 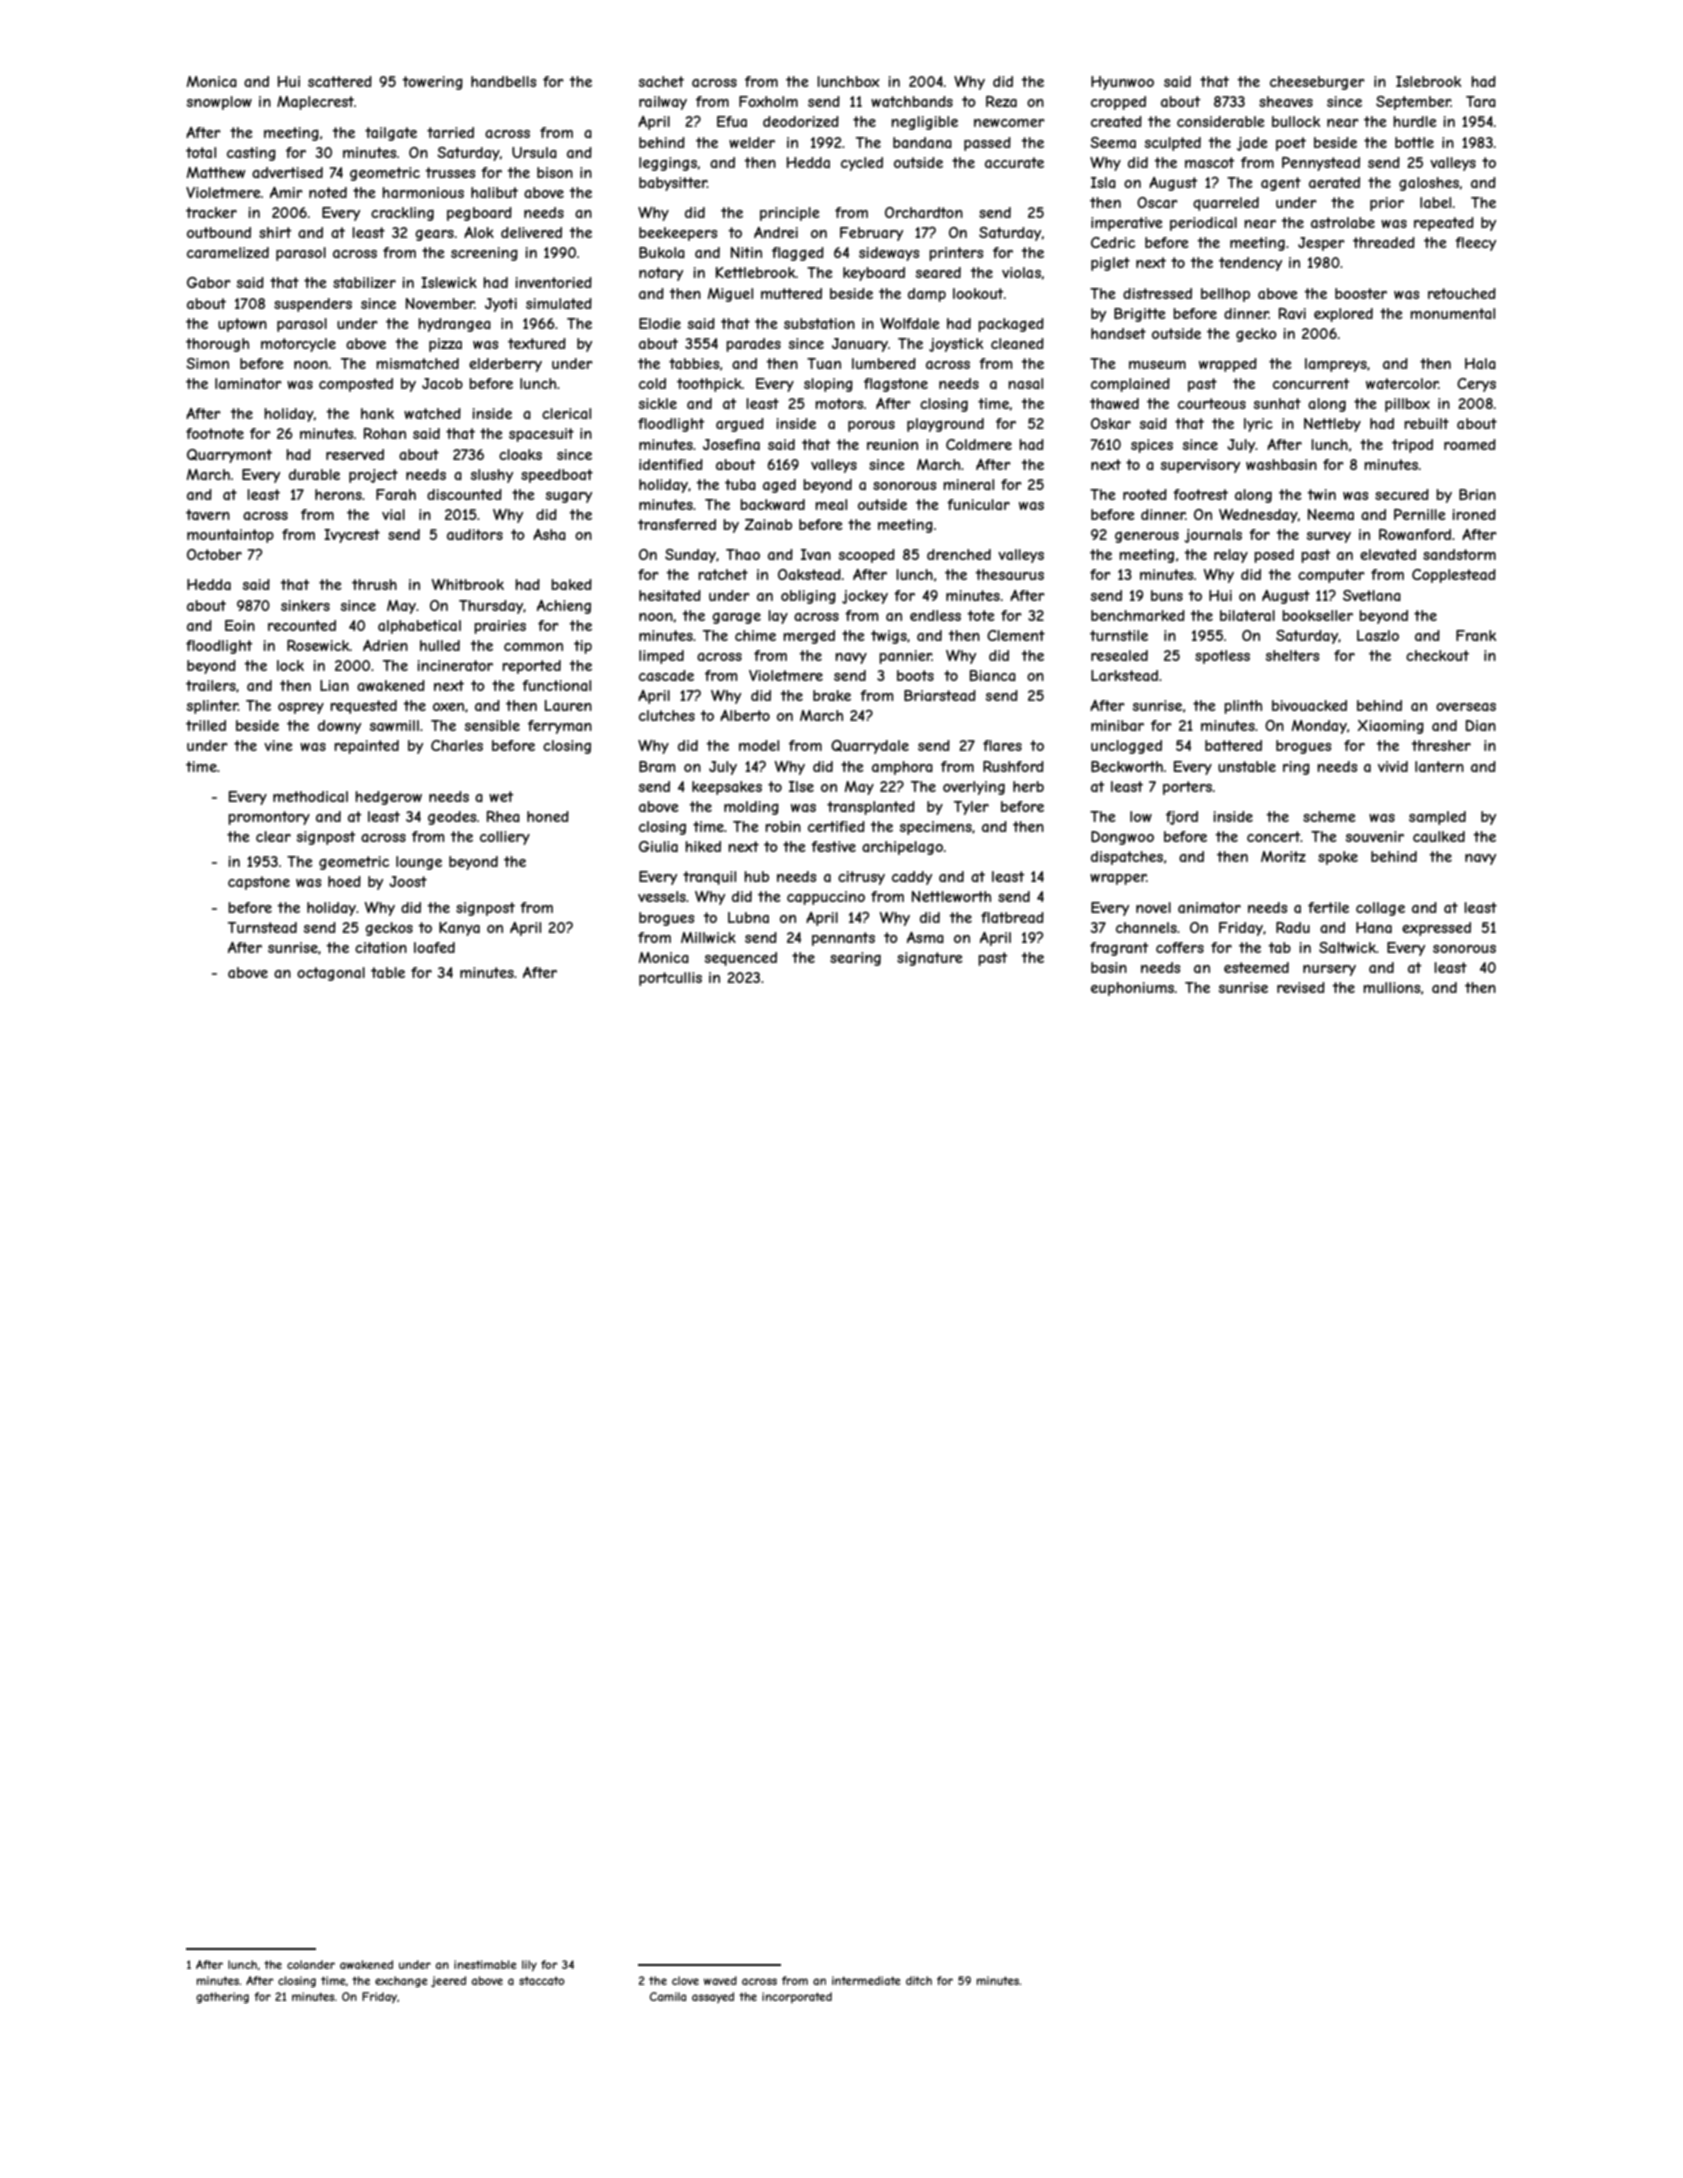 I want to click on portcullis, so click(x=670, y=979).
